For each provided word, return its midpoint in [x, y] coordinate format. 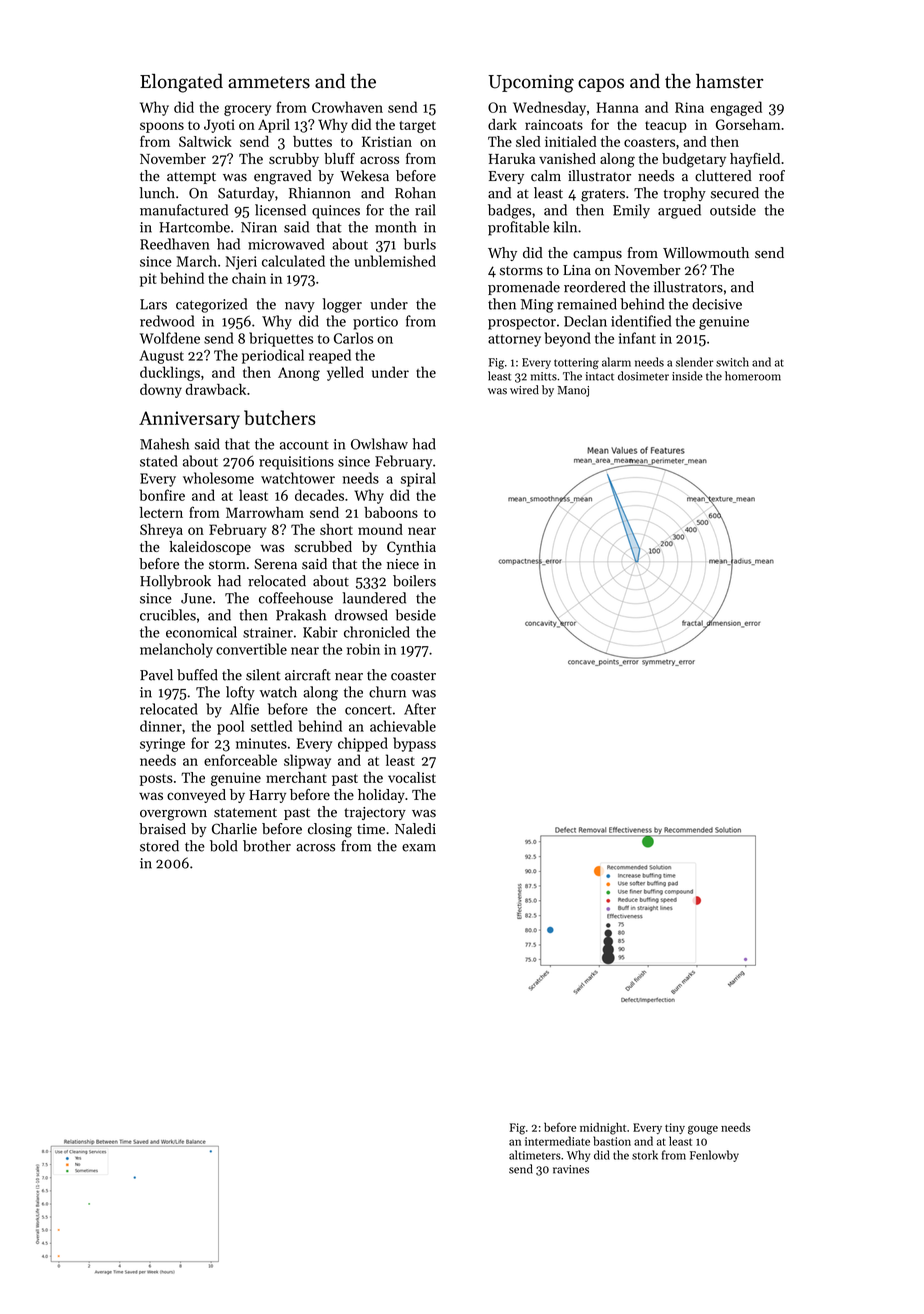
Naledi [415, 829]
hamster [729, 81]
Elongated [181, 83]
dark [502, 124]
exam [419, 848]
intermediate [557, 1141]
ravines [571, 1169]
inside [687, 376]
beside [416, 615]
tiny [675, 1128]
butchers [280, 417]
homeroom [753, 376]
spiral [418, 479]
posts [156, 780]
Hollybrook [175, 582]
